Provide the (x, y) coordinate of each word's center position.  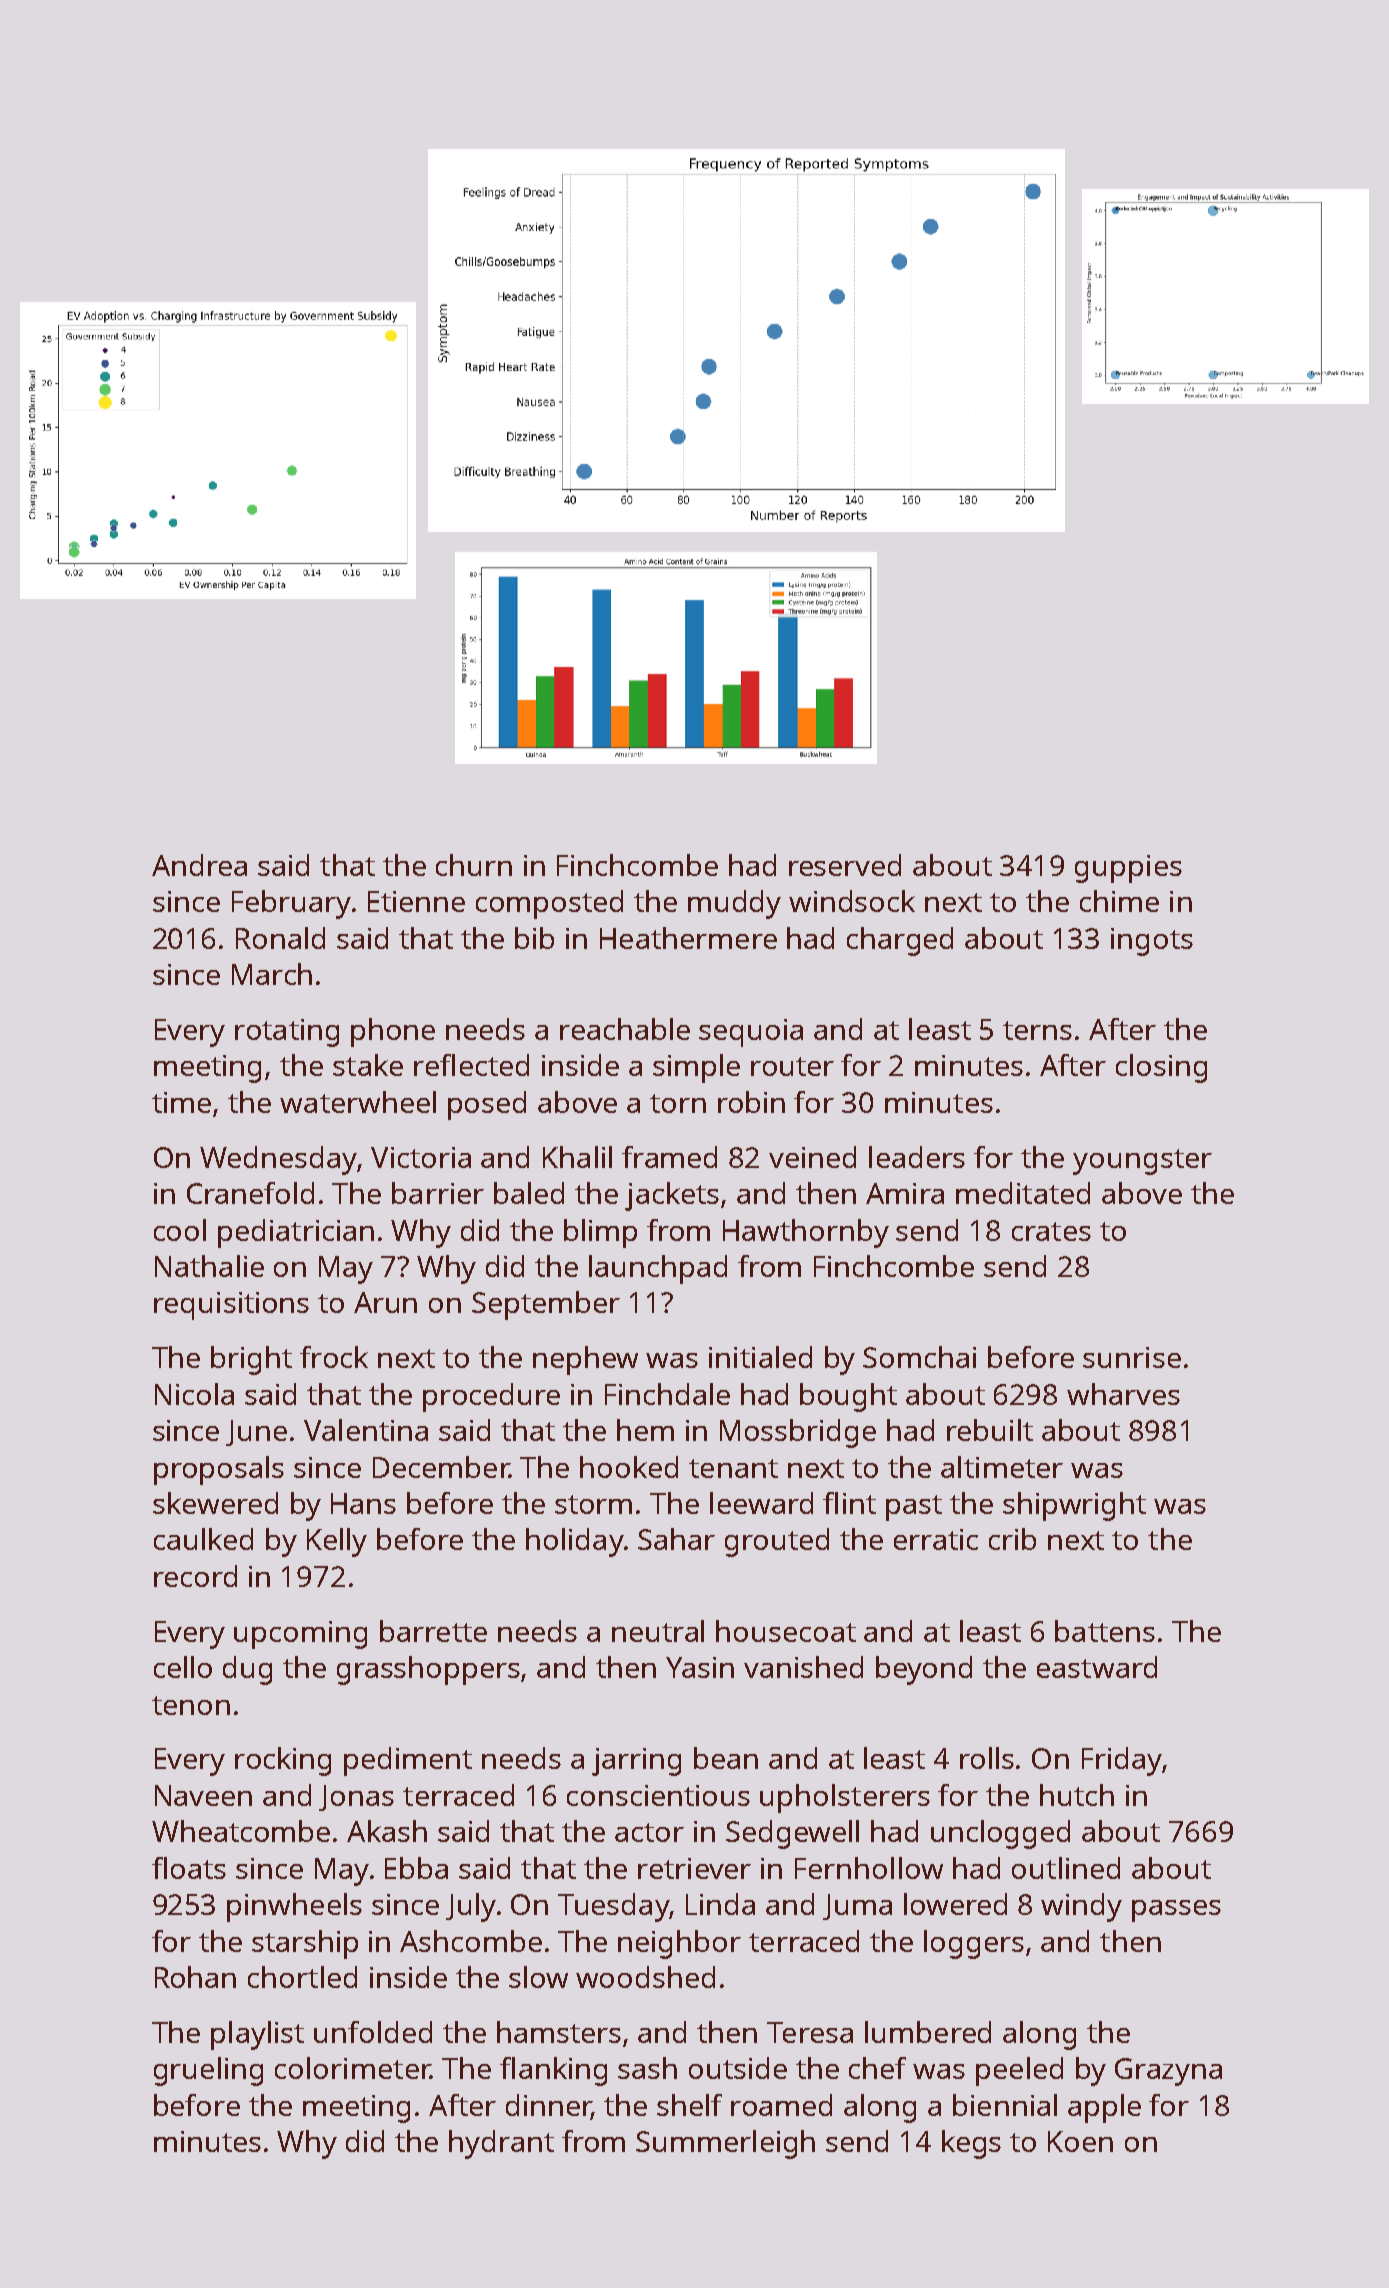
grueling (208, 2071)
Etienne (416, 901)
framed (669, 1157)
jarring (636, 1762)
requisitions (231, 1306)
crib (1012, 1539)
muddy (734, 904)
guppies (1128, 869)
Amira (905, 1193)
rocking (283, 1761)
